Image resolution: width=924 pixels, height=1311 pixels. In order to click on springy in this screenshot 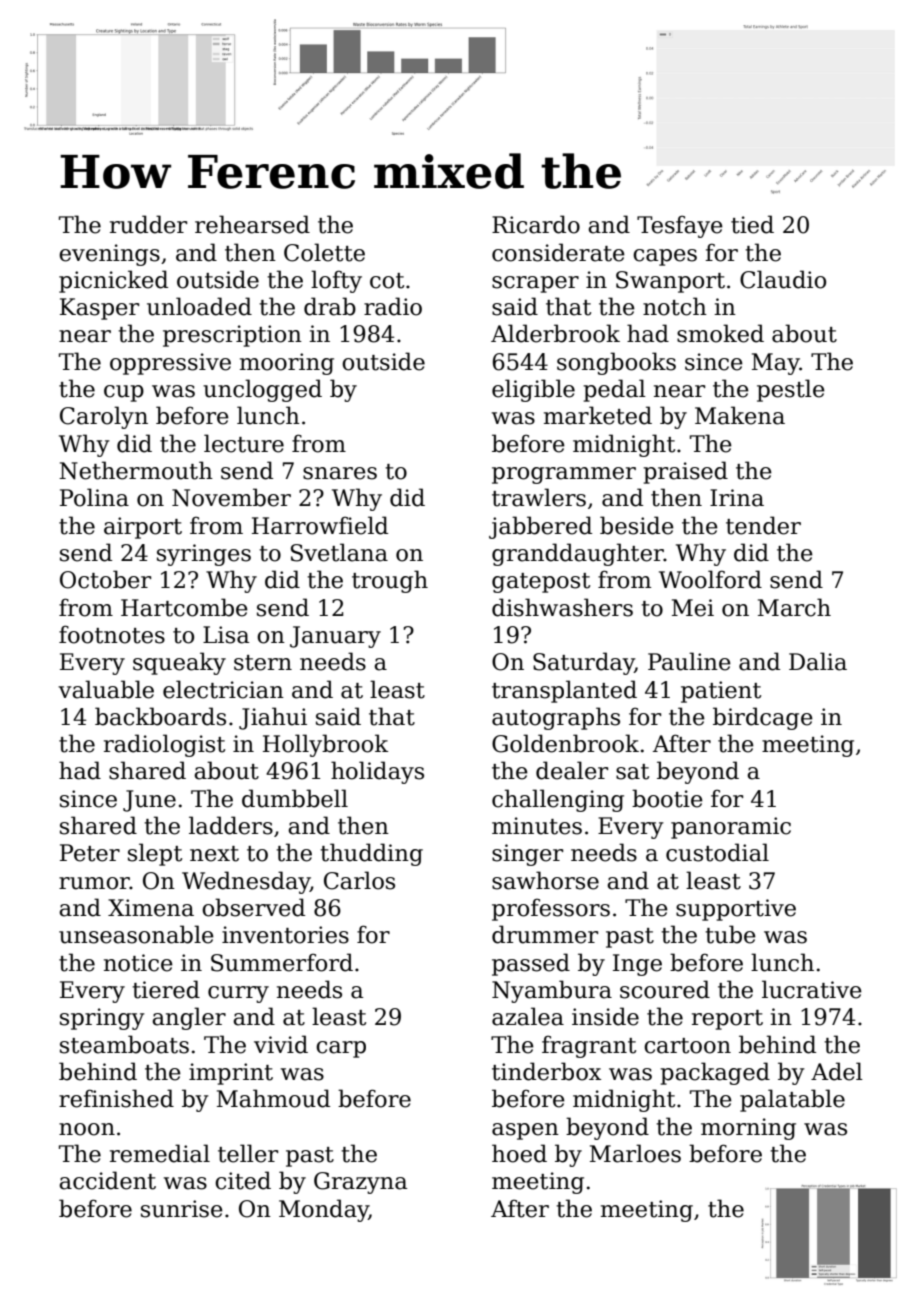, I will do `click(102, 1019)`.
